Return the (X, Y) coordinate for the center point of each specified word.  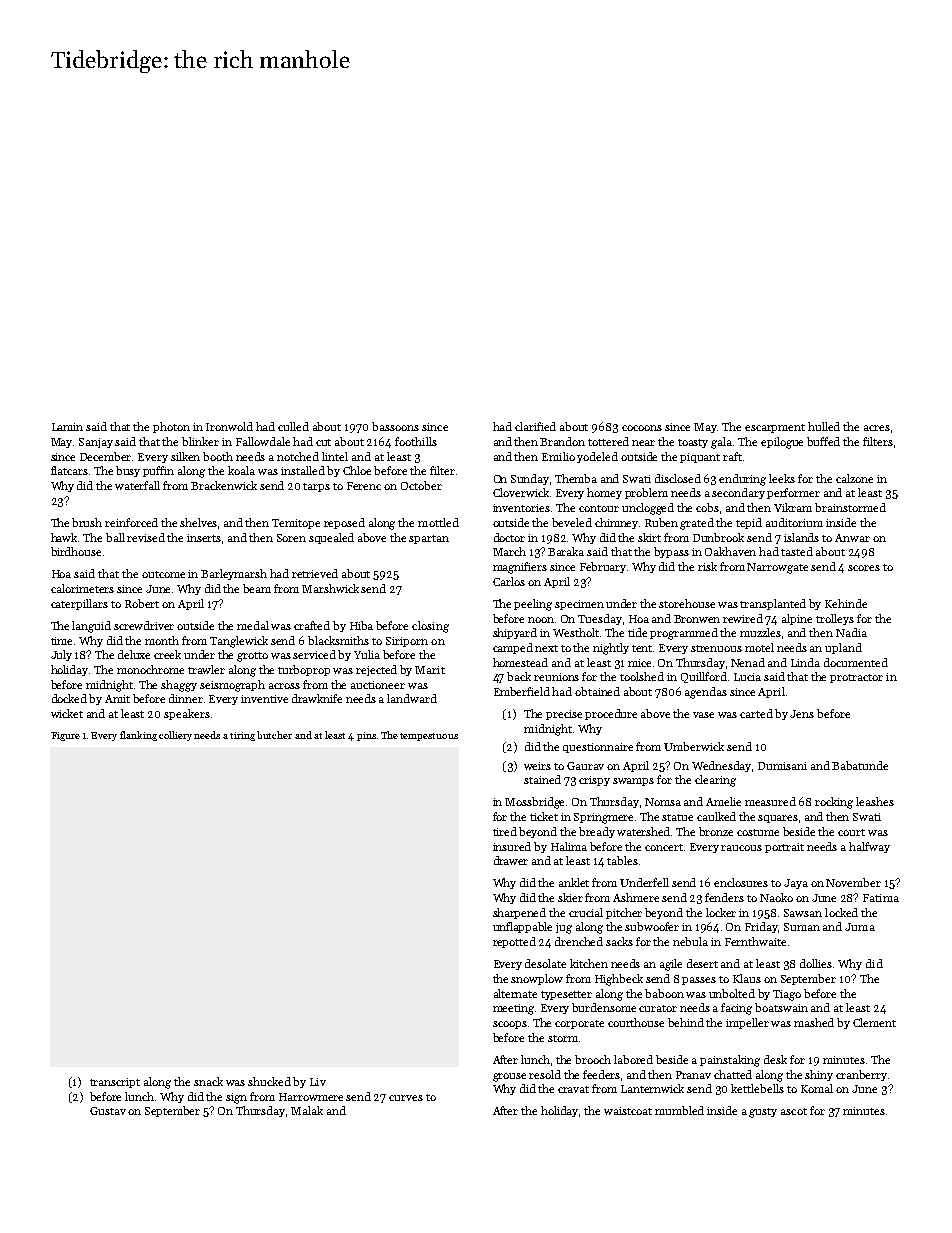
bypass (671, 552)
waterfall (137, 485)
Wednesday (721, 766)
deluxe (134, 654)
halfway (869, 847)
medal (253, 625)
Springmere (603, 818)
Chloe (357, 470)
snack (208, 1081)
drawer (511, 860)
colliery (175, 736)
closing (430, 627)
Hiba (361, 625)
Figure (65, 736)
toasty (693, 443)
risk (707, 566)
